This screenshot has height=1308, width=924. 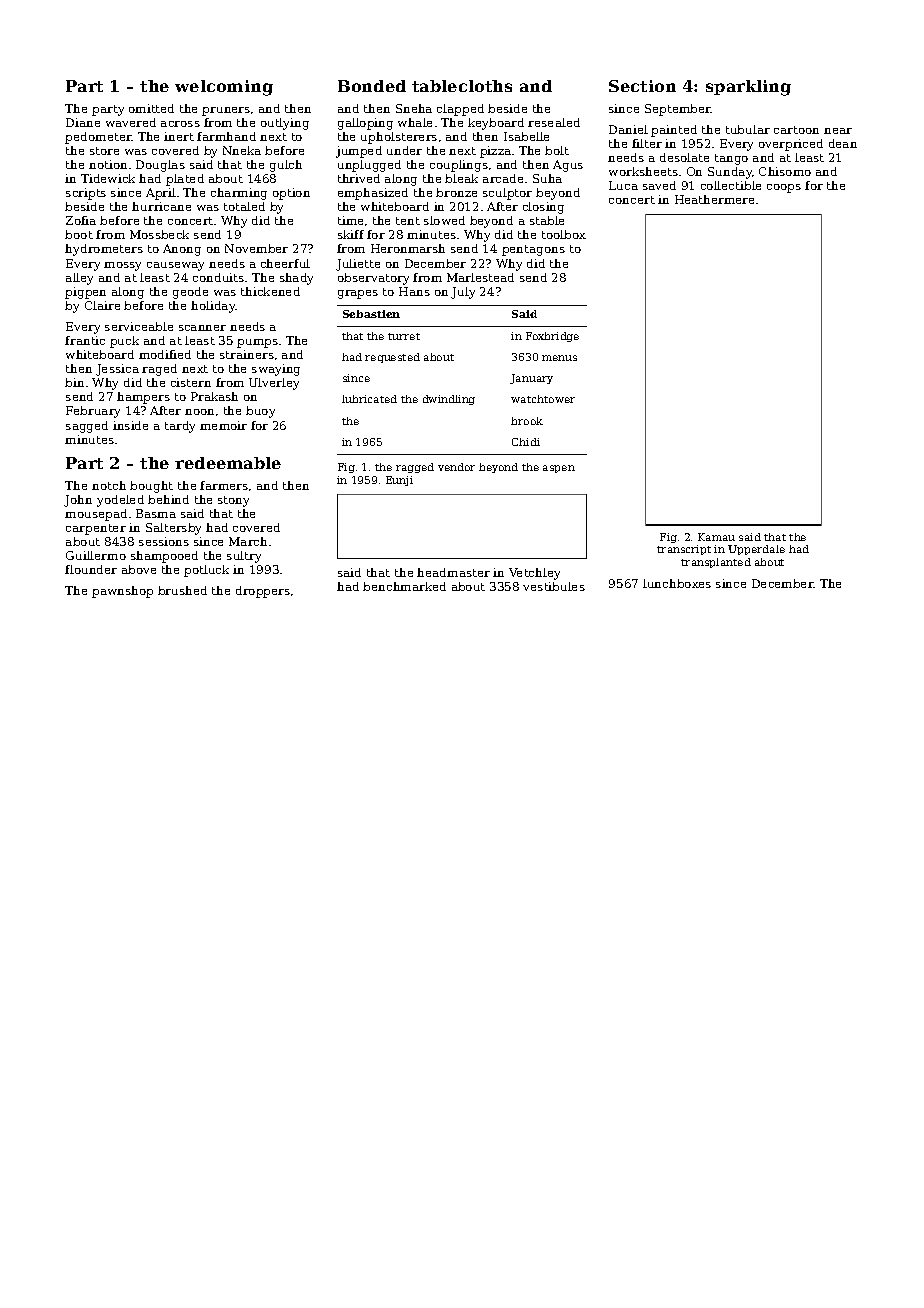 I want to click on cartoon, so click(x=796, y=130).
